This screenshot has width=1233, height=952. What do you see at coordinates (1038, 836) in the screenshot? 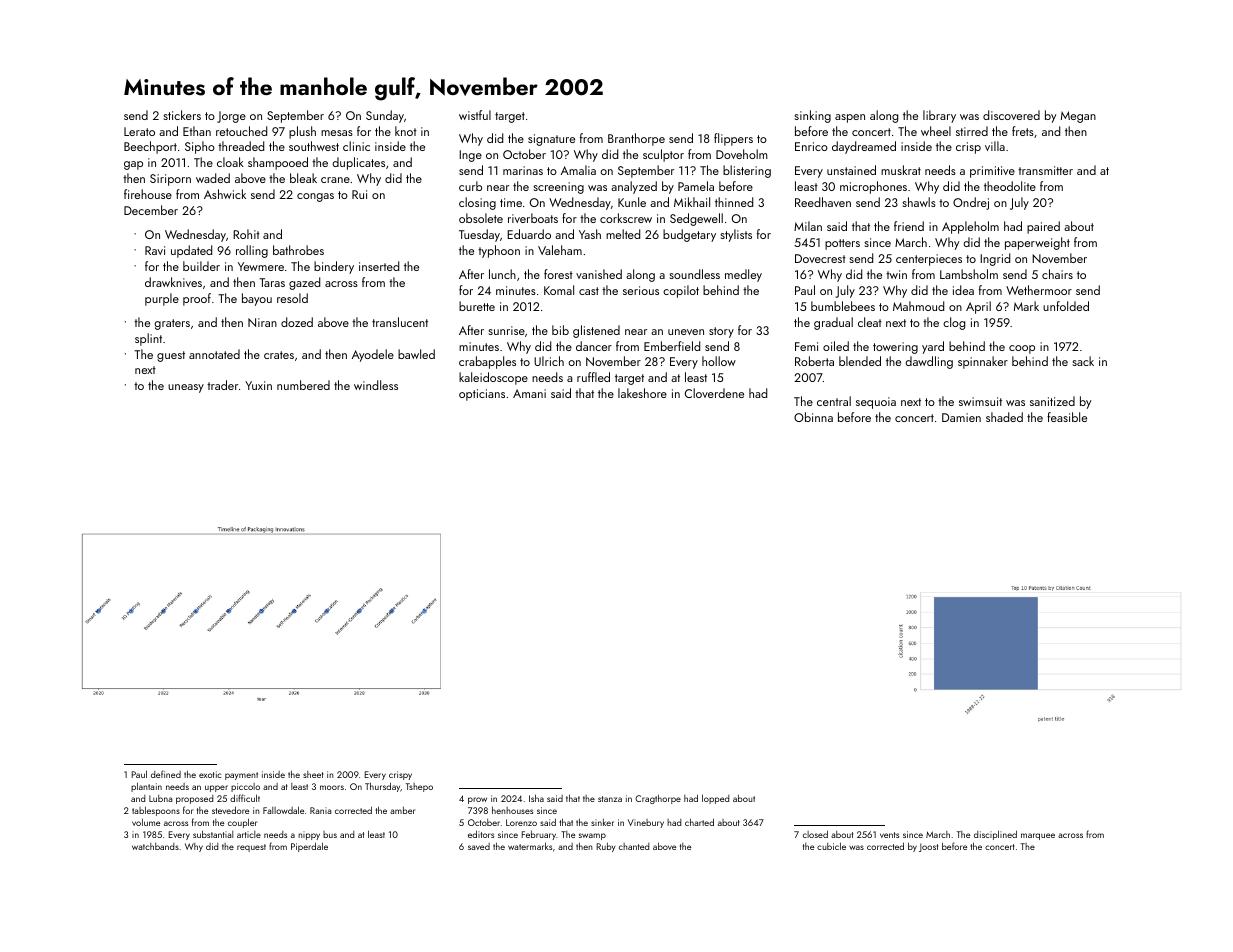
I see `marquee` at bounding box center [1038, 836].
